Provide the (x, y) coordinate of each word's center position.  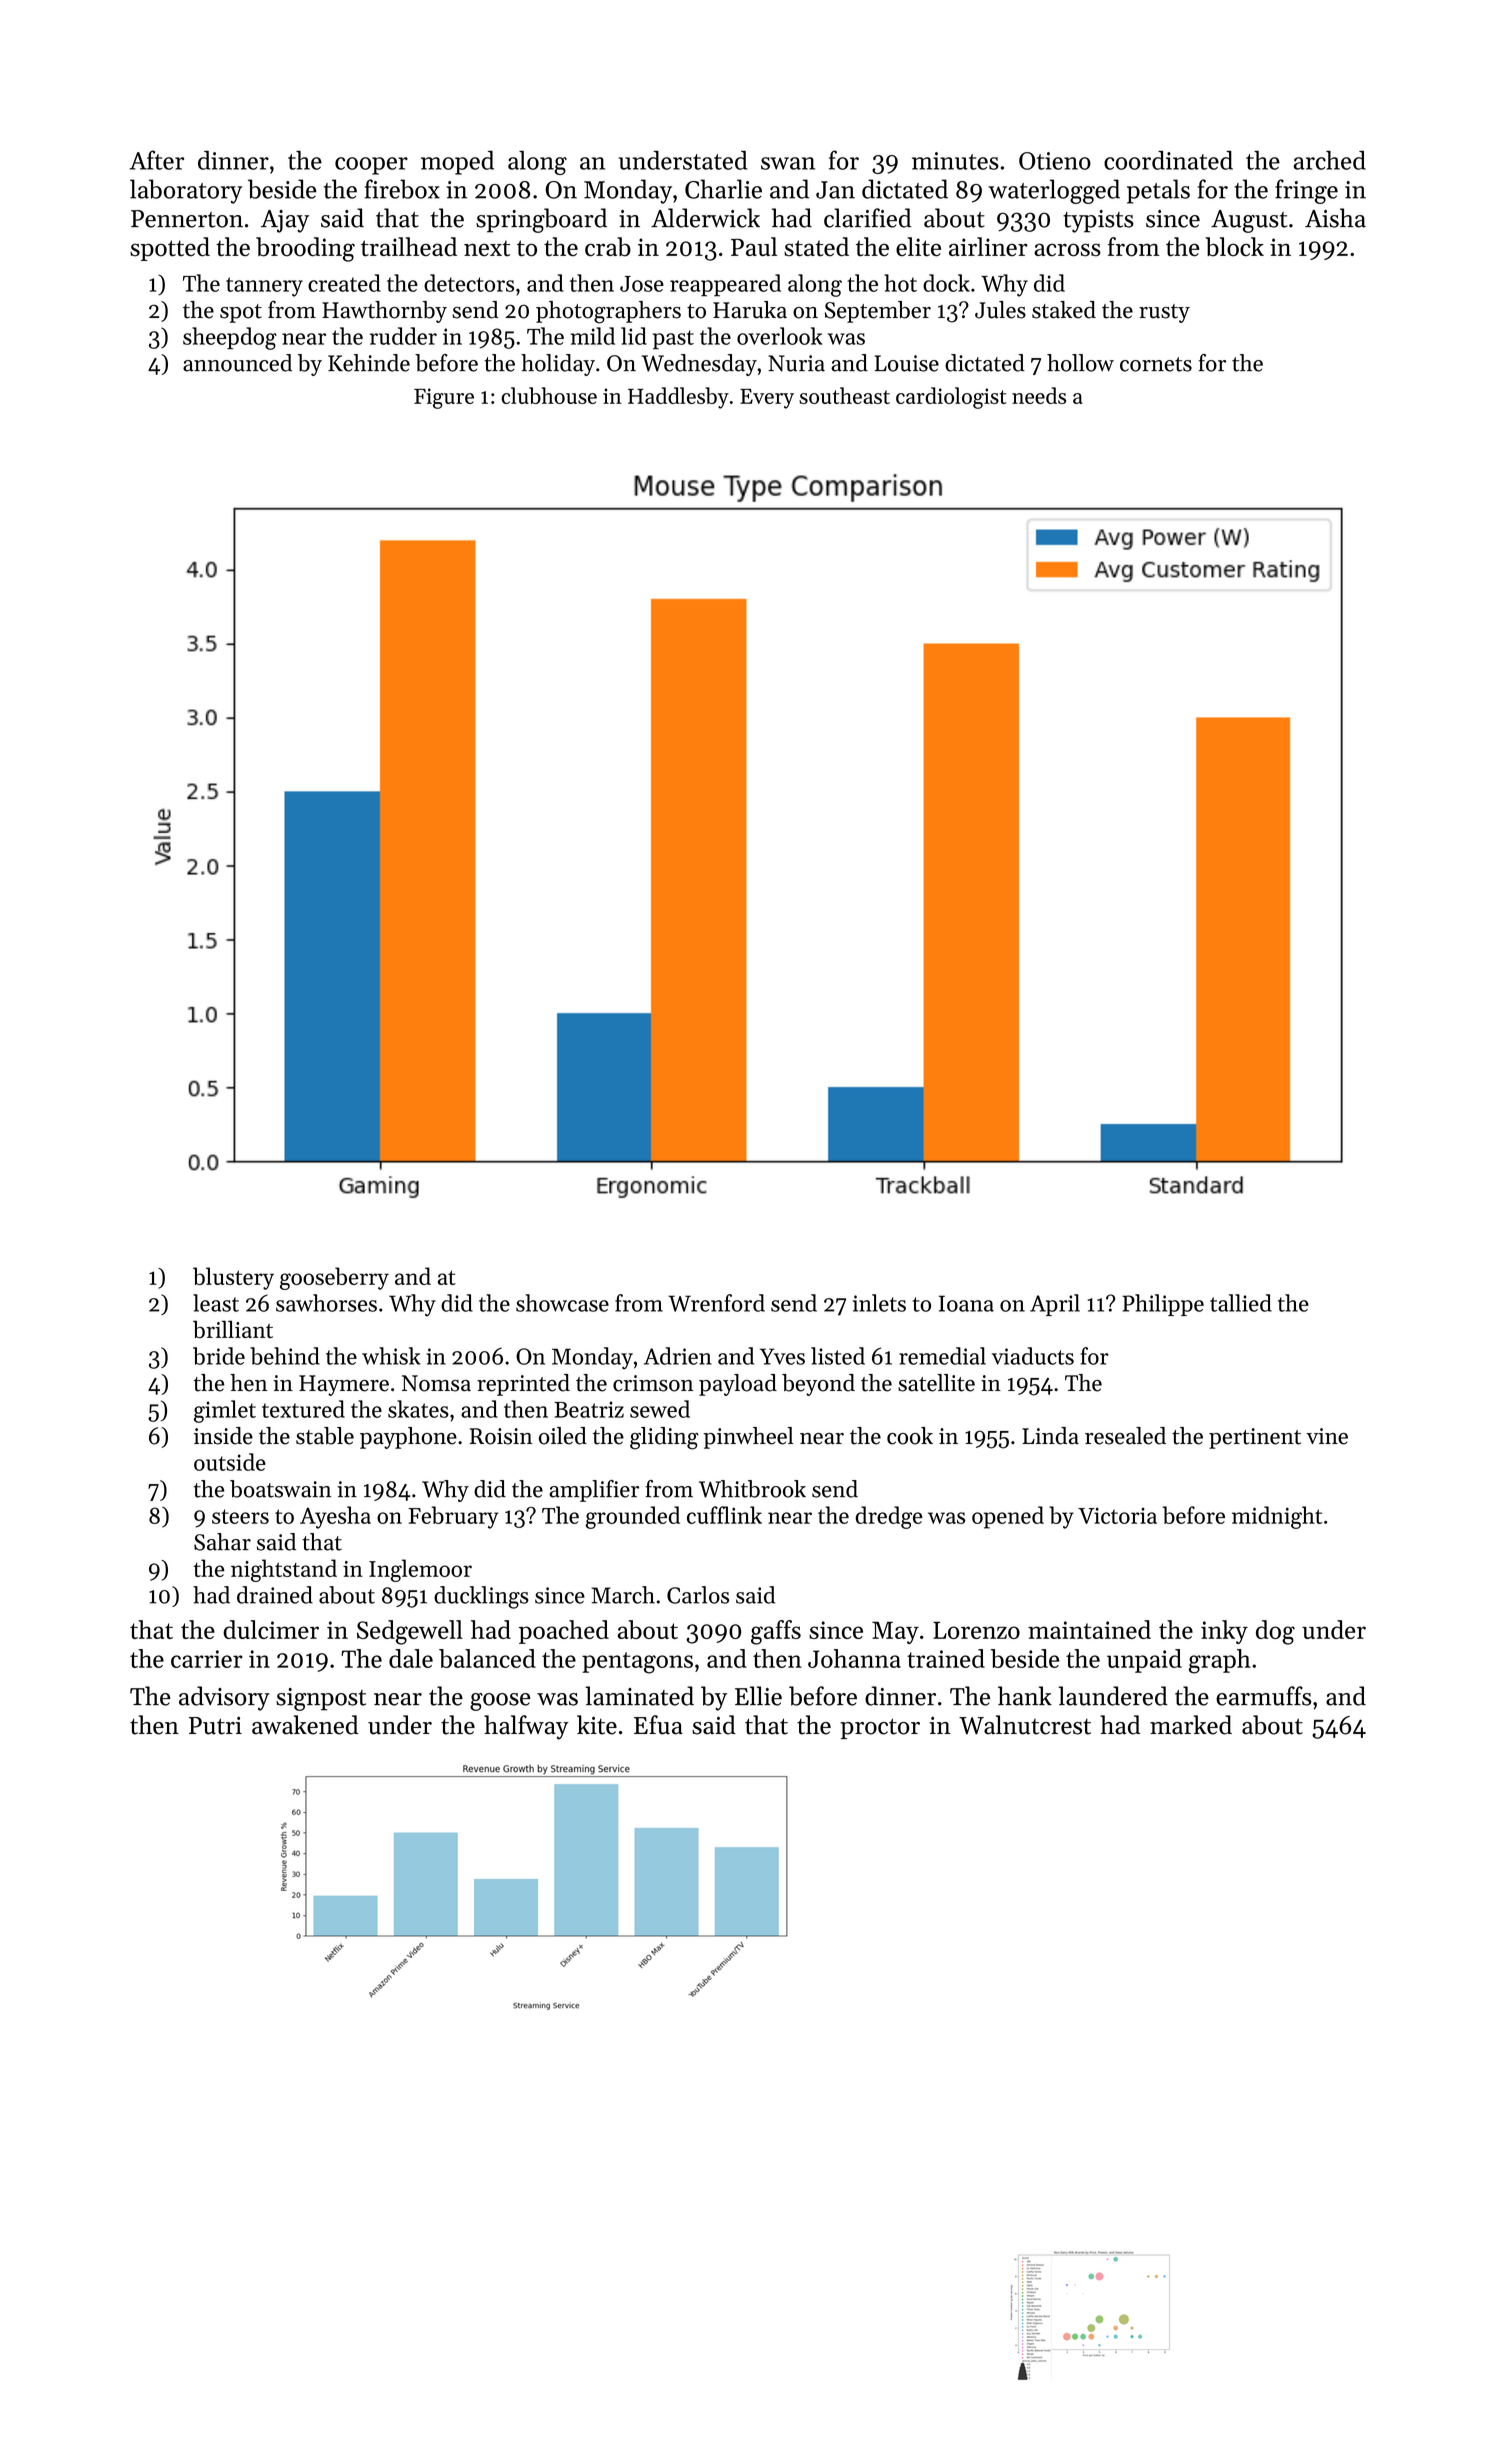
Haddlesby (678, 398)
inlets (879, 1303)
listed (838, 1356)
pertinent (1255, 1438)
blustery (233, 1278)
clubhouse (549, 395)
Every (767, 399)
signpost (321, 1699)
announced (237, 363)
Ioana (966, 1303)
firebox (402, 189)
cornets (1156, 364)
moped (457, 163)
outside (230, 1462)
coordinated (1168, 160)
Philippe (1163, 1305)
